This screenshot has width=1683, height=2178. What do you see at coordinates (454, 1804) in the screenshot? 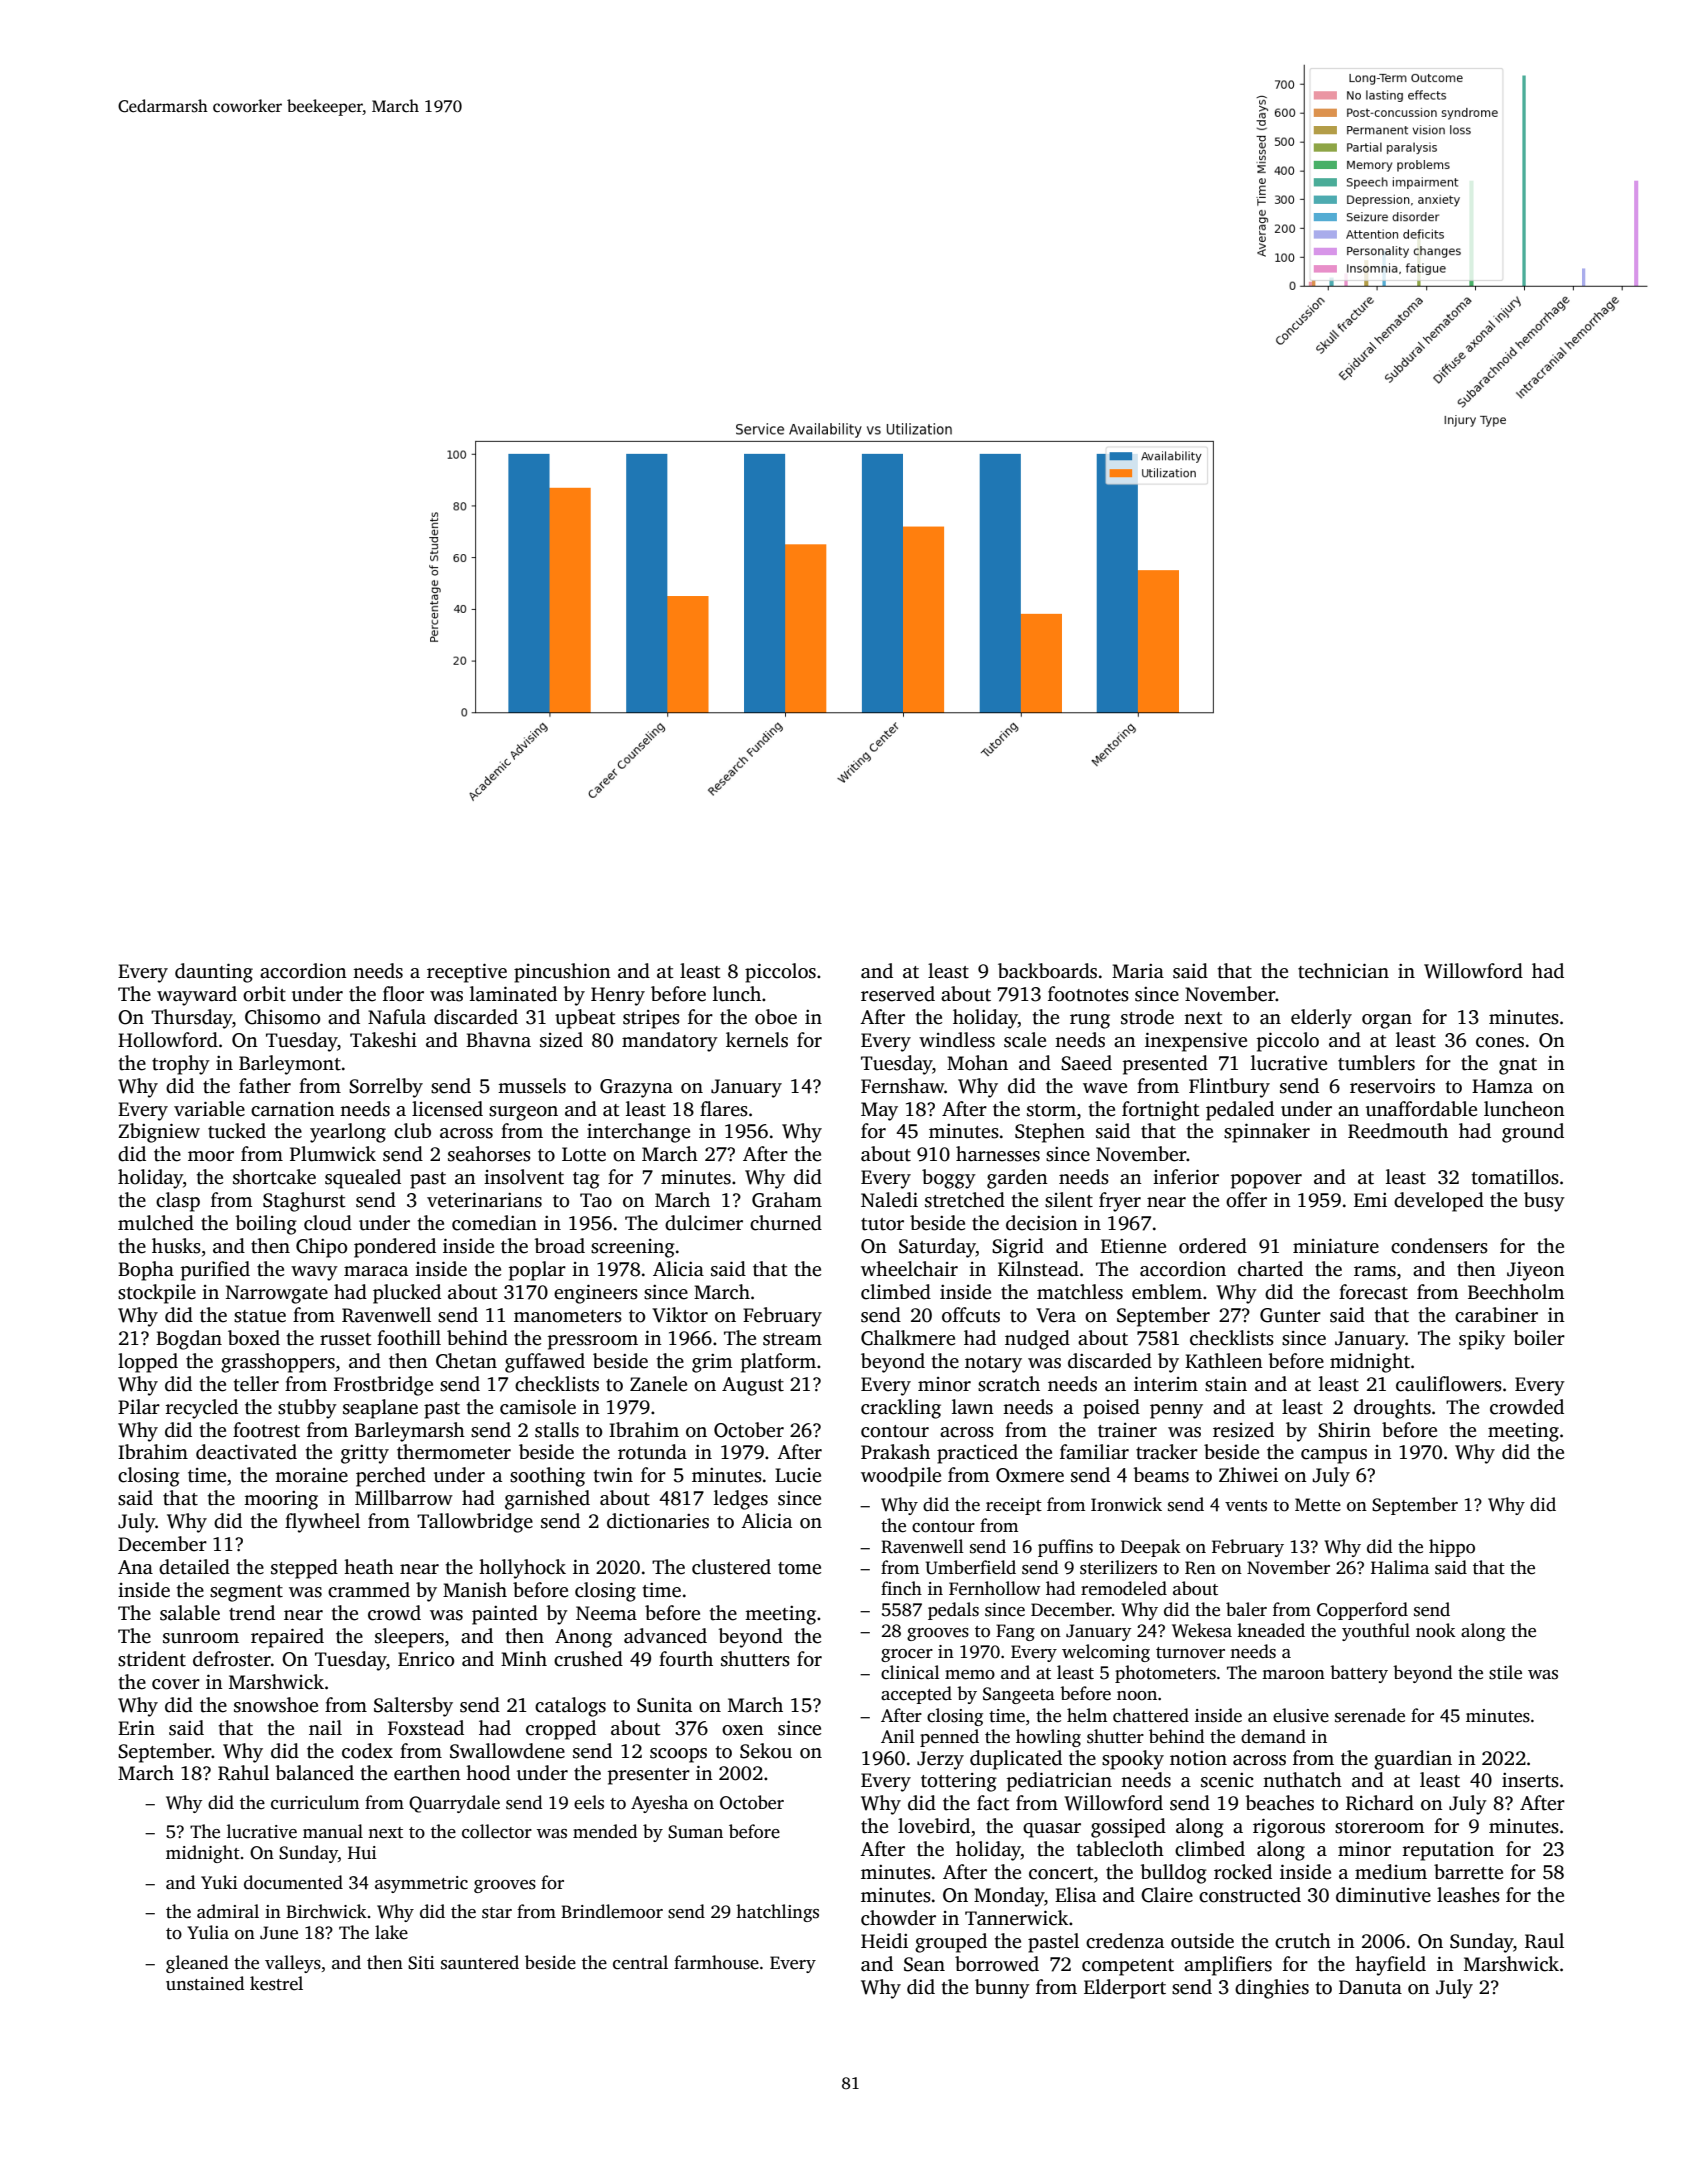
I see `Quarrydale` at bounding box center [454, 1804].
